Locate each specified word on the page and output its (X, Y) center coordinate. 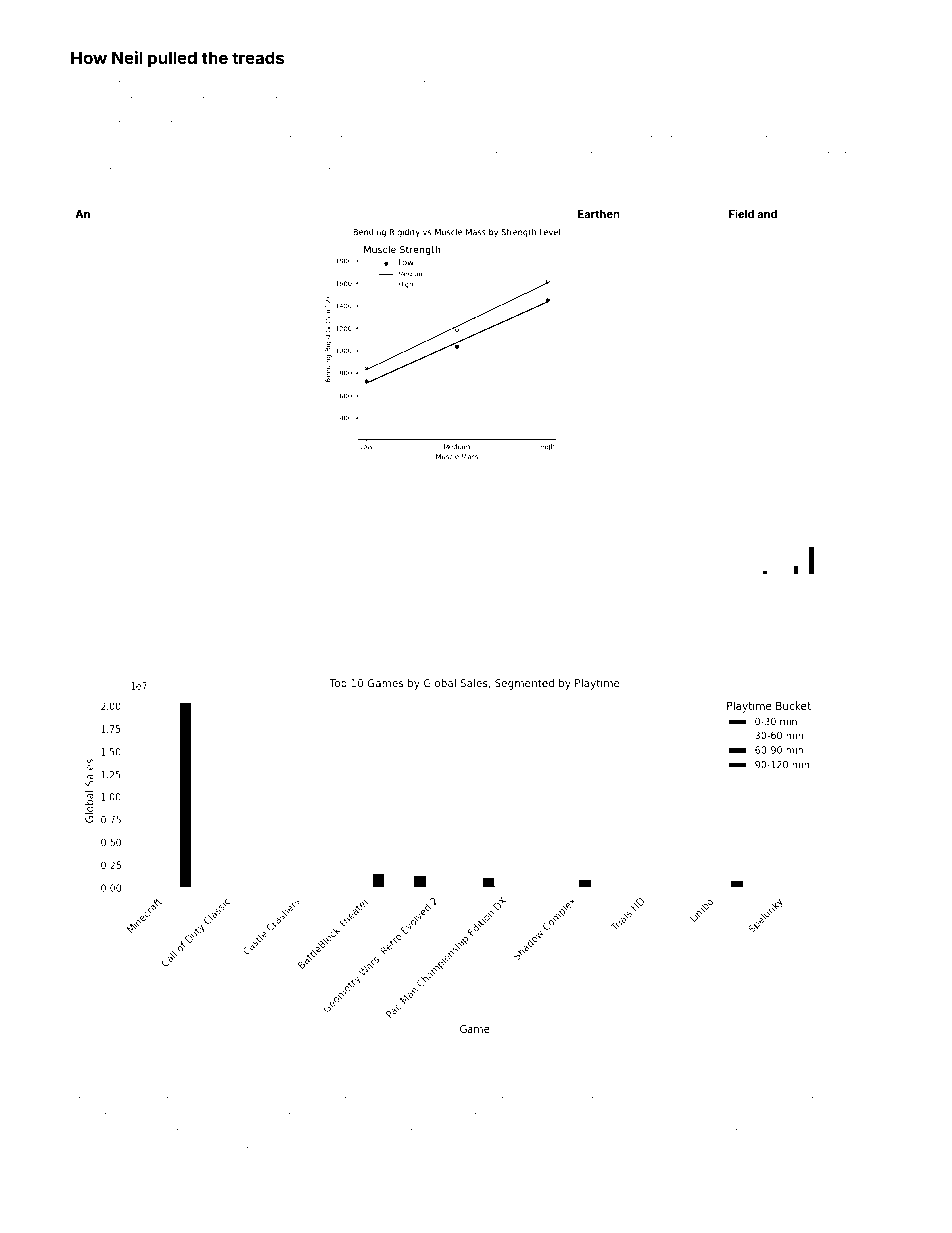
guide (203, 195)
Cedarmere (101, 1147)
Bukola (461, 652)
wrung (763, 1102)
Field (741, 213)
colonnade (807, 1132)
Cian (559, 1131)
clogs (334, 1079)
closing (391, 172)
